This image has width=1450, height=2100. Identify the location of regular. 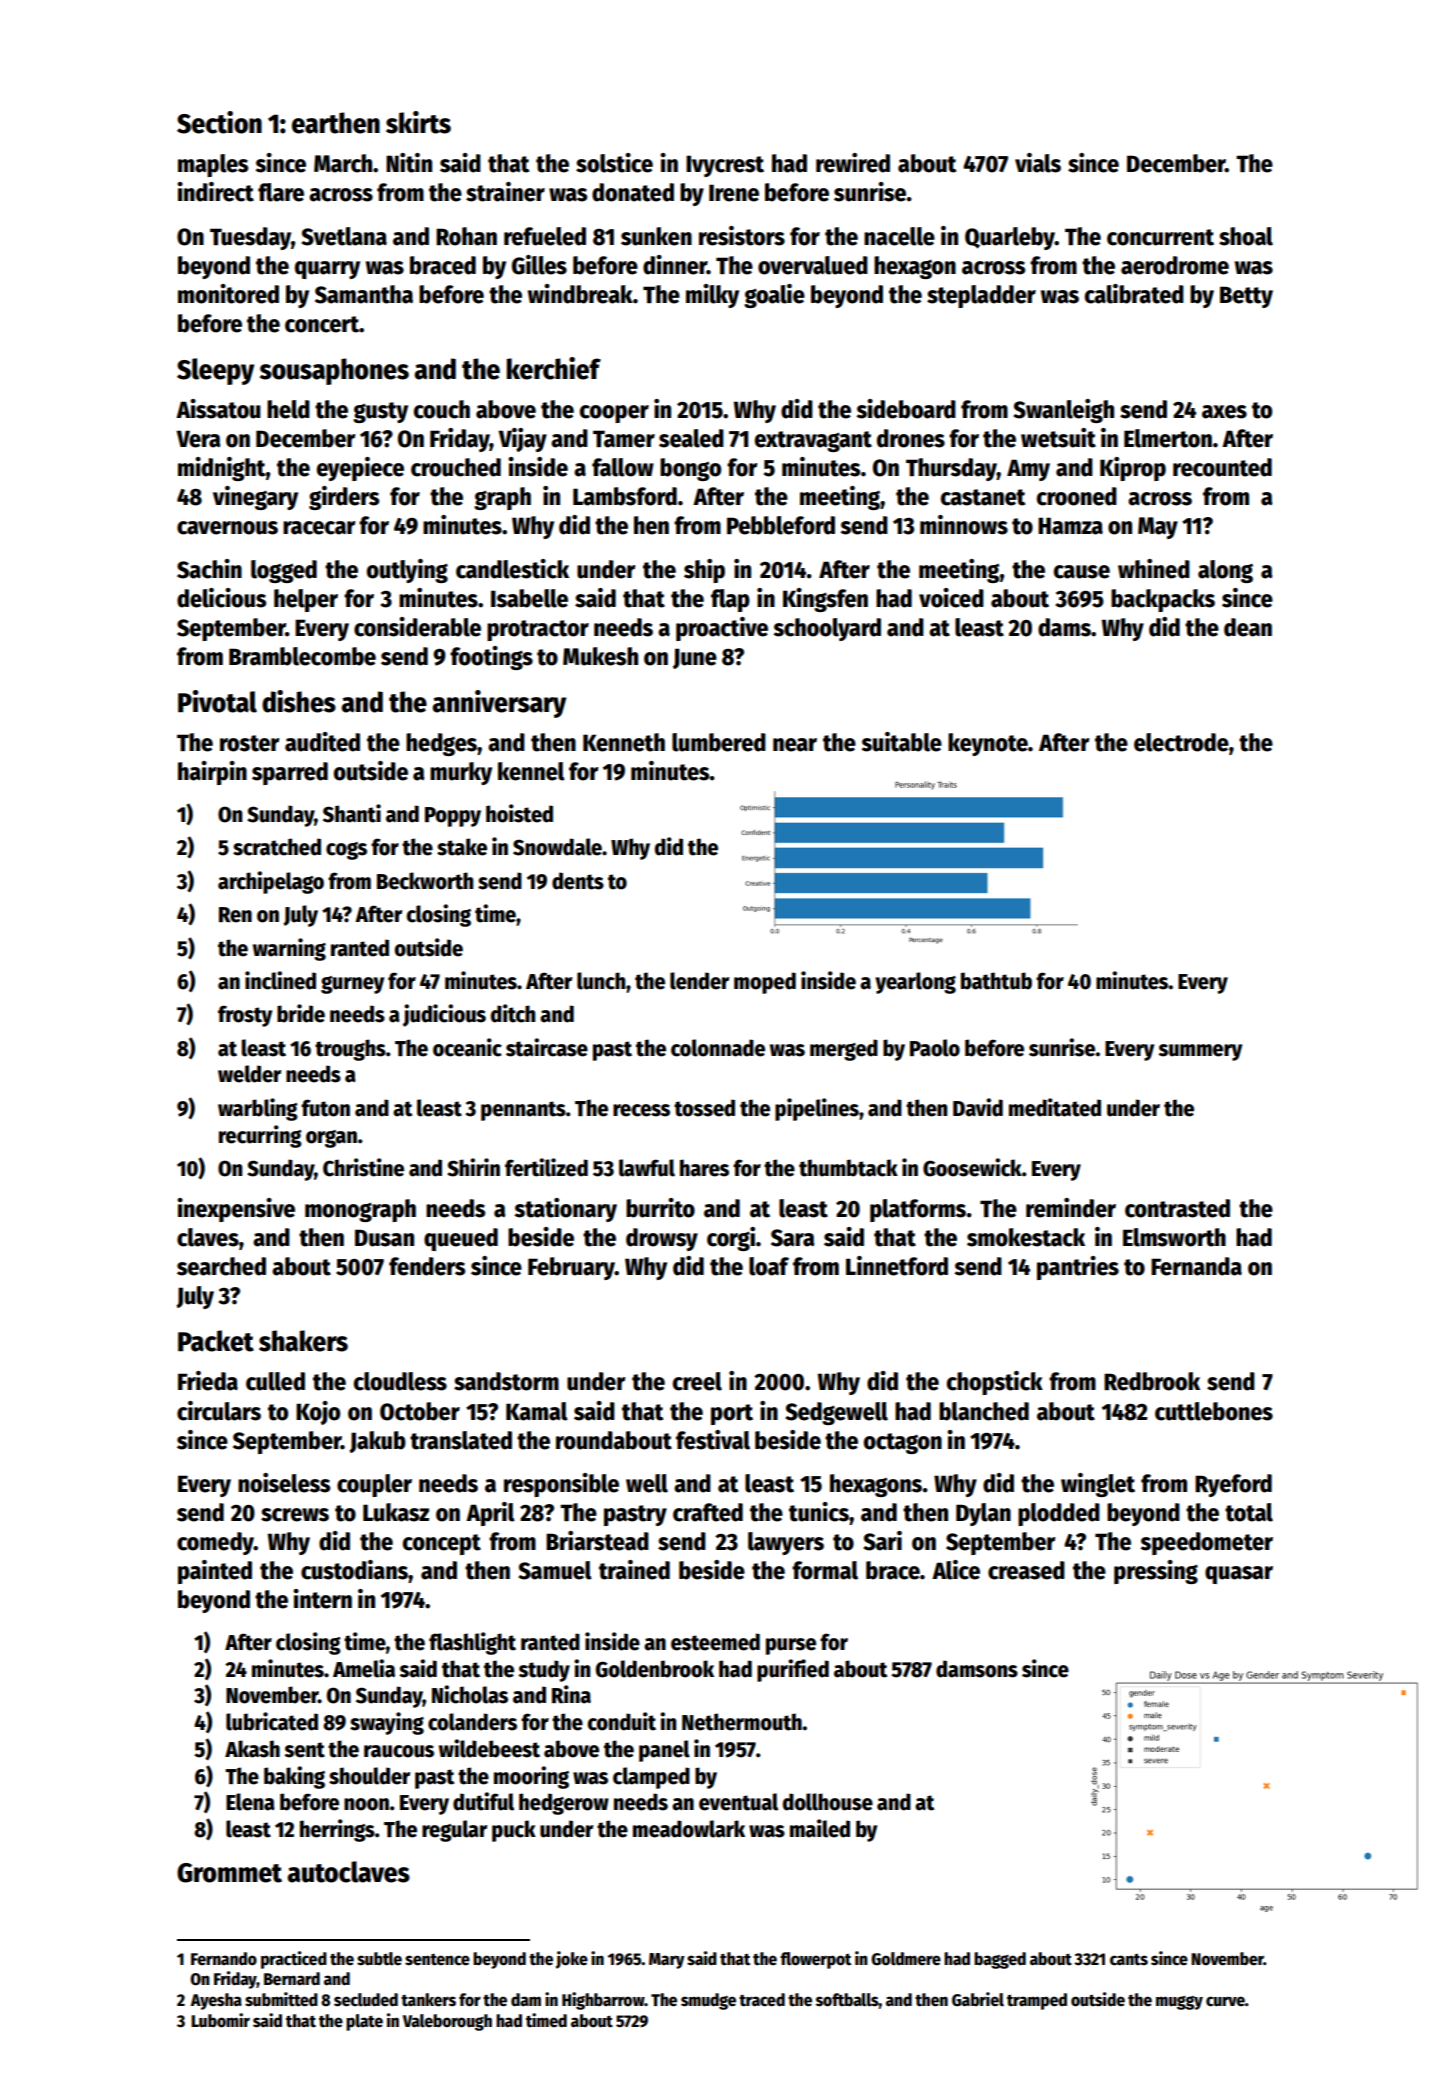
(454, 1831).
